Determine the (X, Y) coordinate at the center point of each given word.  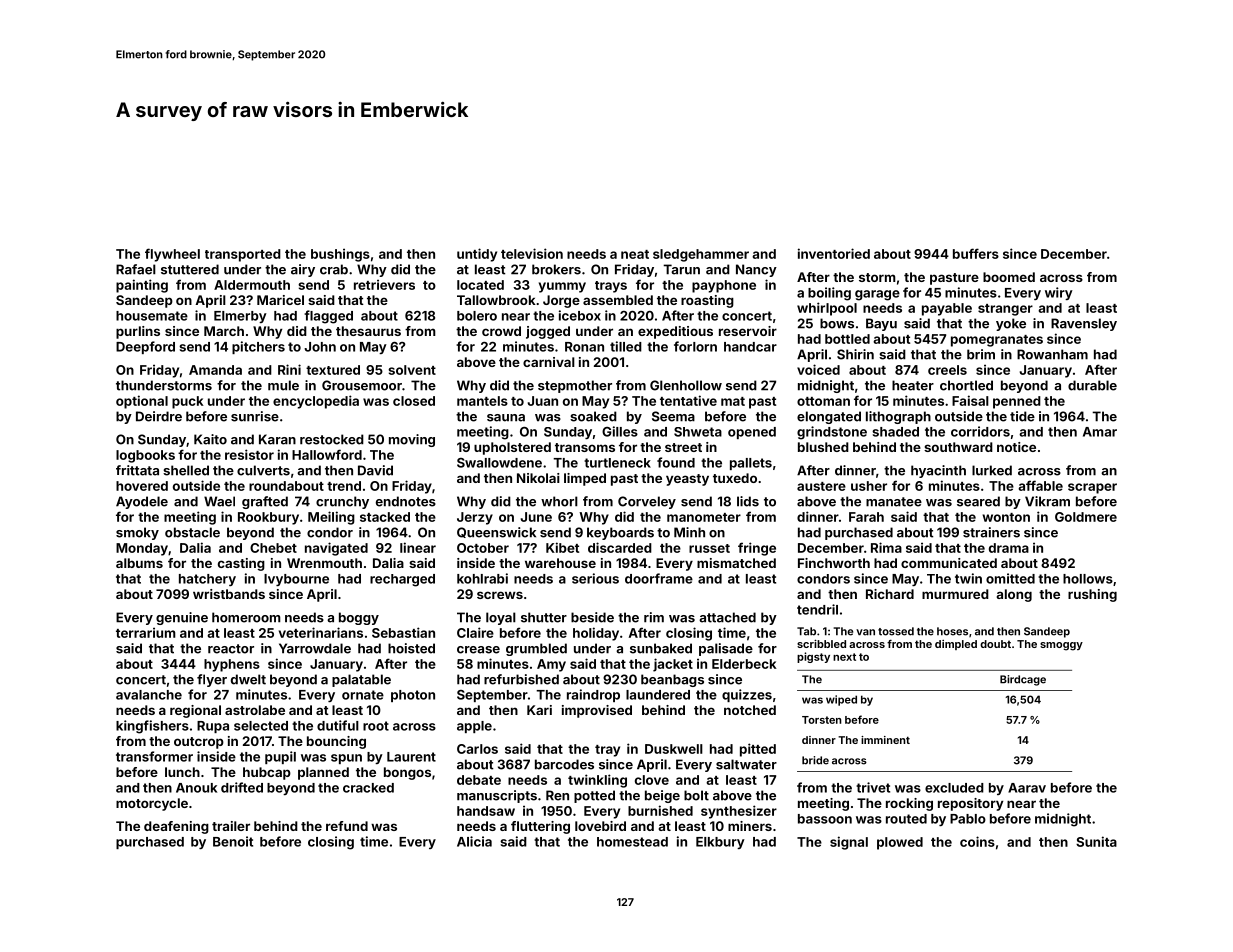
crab (334, 269)
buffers (976, 253)
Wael (219, 501)
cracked (368, 788)
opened (752, 433)
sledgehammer (701, 255)
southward (958, 447)
